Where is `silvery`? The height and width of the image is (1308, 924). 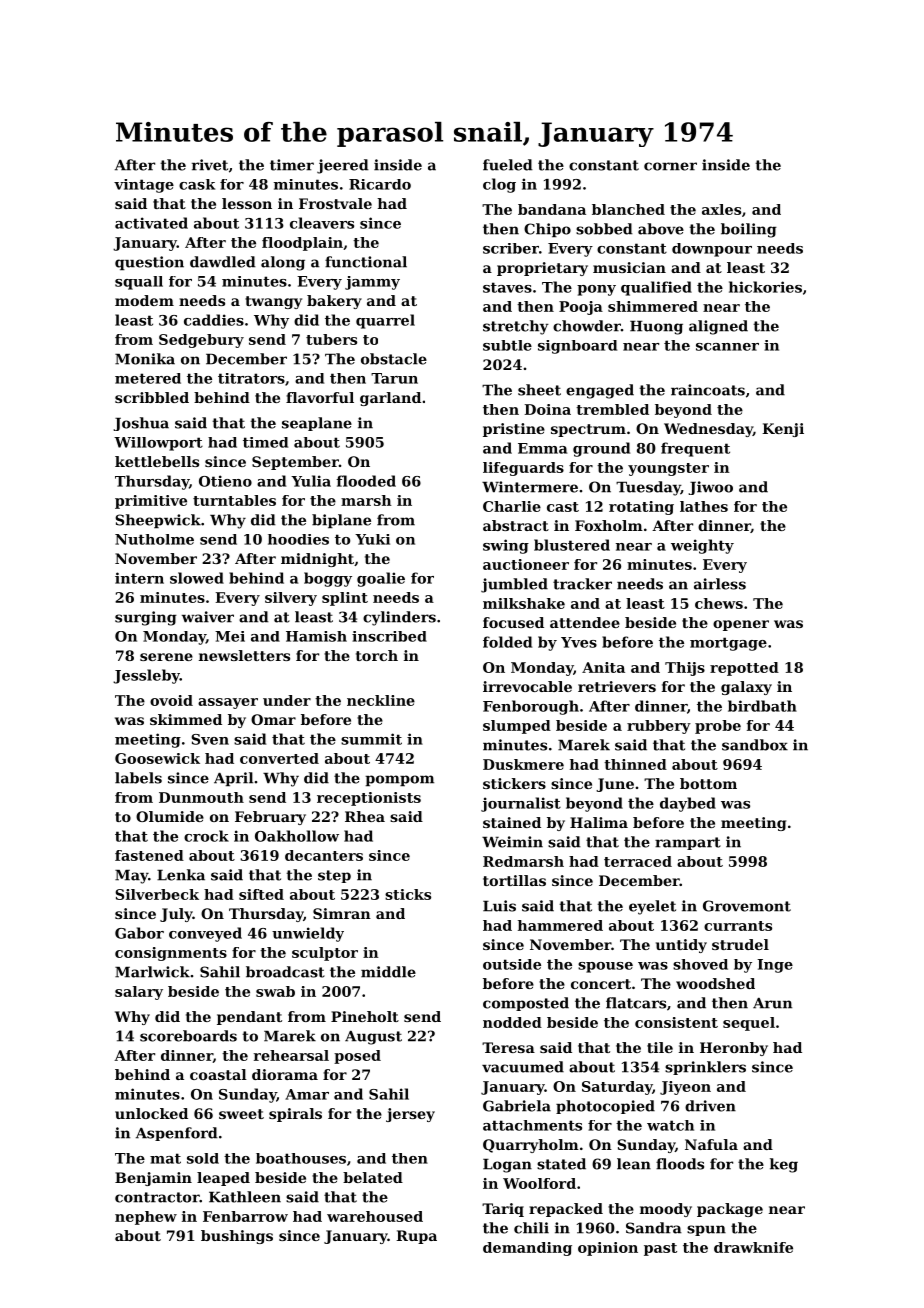 silvery is located at coordinates (291, 599).
